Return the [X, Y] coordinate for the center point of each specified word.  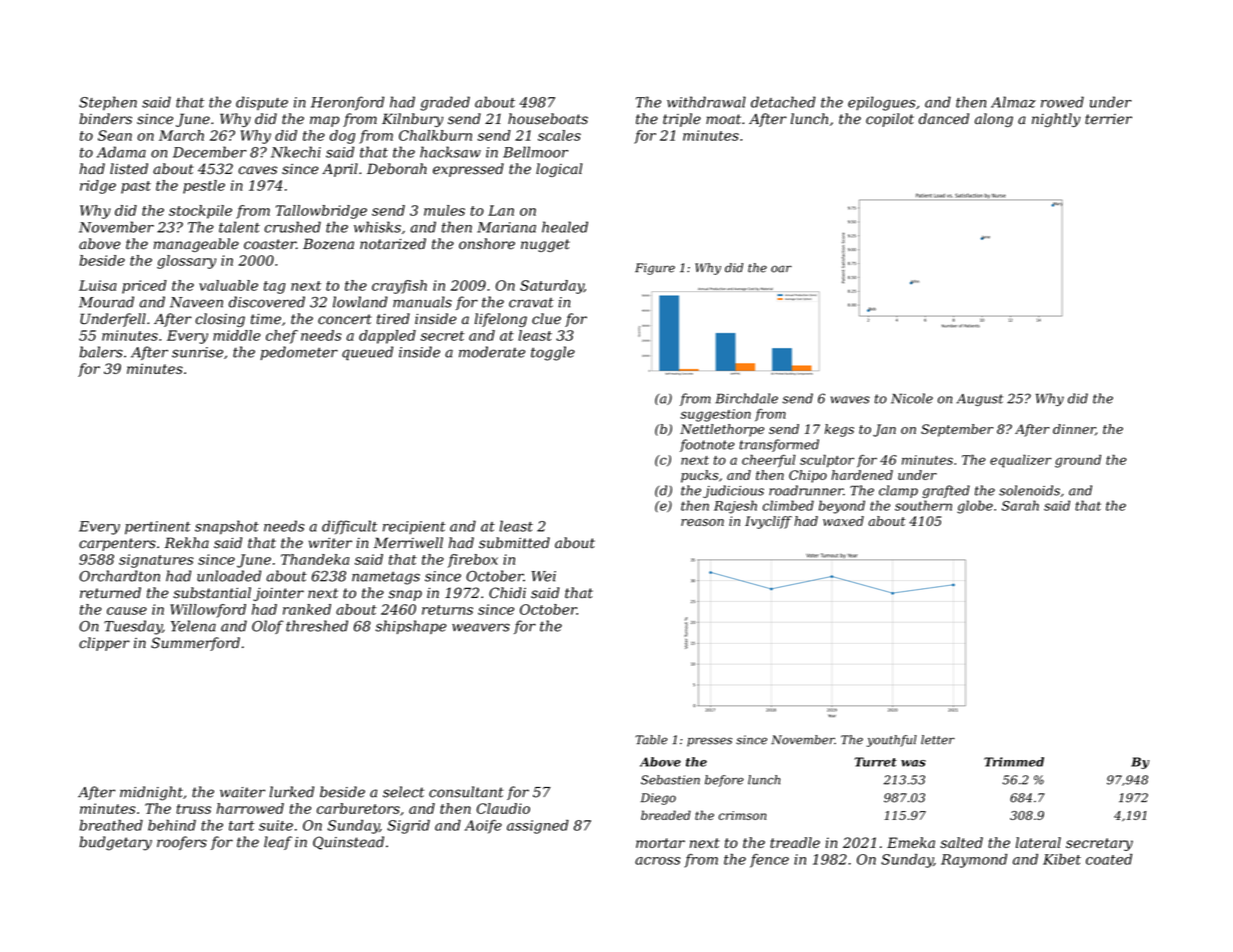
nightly [1056, 120]
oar [781, 269]
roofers [182, 843]
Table [651, 740]
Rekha [186, 543]
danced [944, 119]
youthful [892, 741]
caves [257, 170]
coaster [270, 244]
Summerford [195, 644]
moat [723, 119]
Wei [544, 576]
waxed [843, 521]
